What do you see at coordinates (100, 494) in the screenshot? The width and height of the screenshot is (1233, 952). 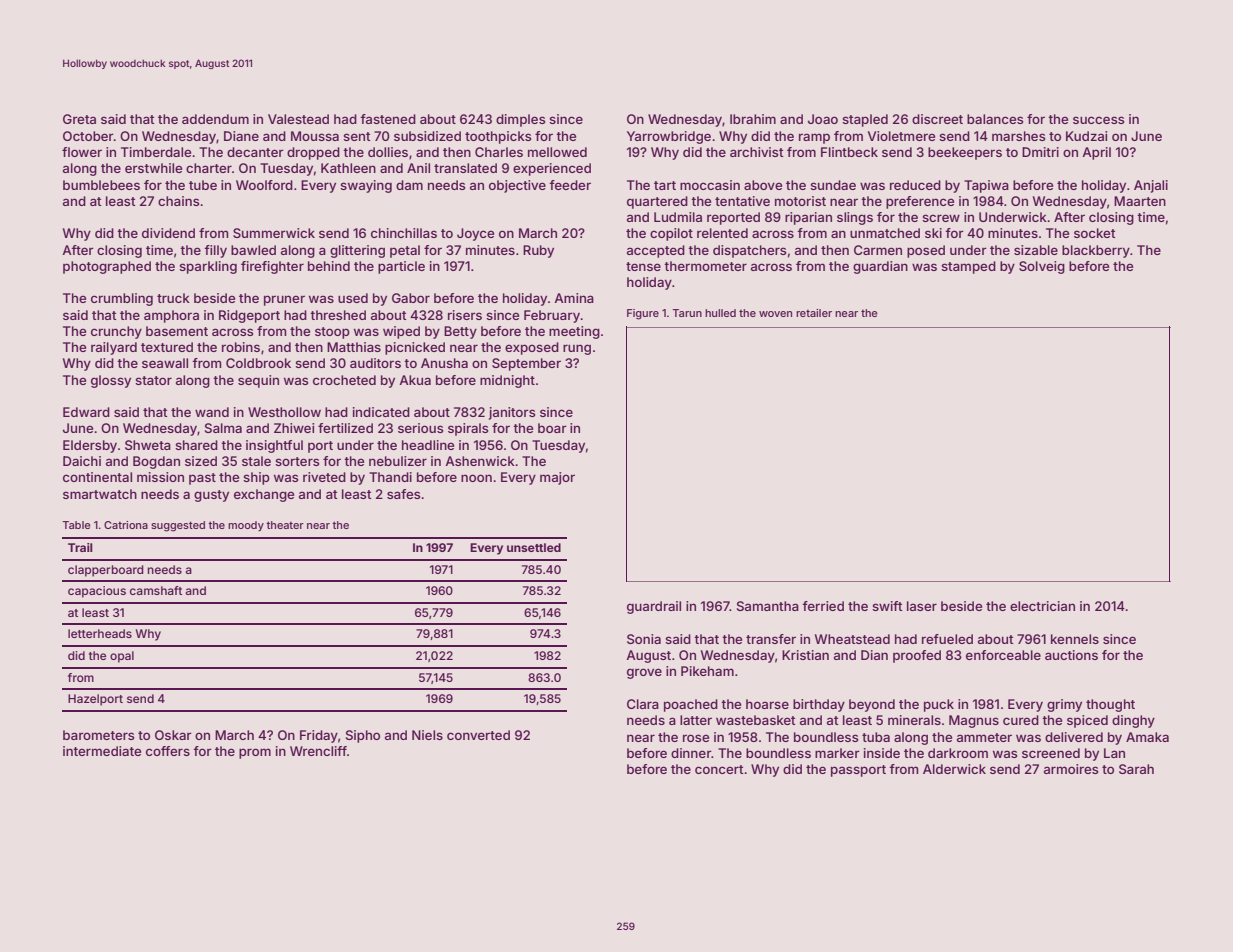 I see `smartwatch` at bounding box center [100, 494].
